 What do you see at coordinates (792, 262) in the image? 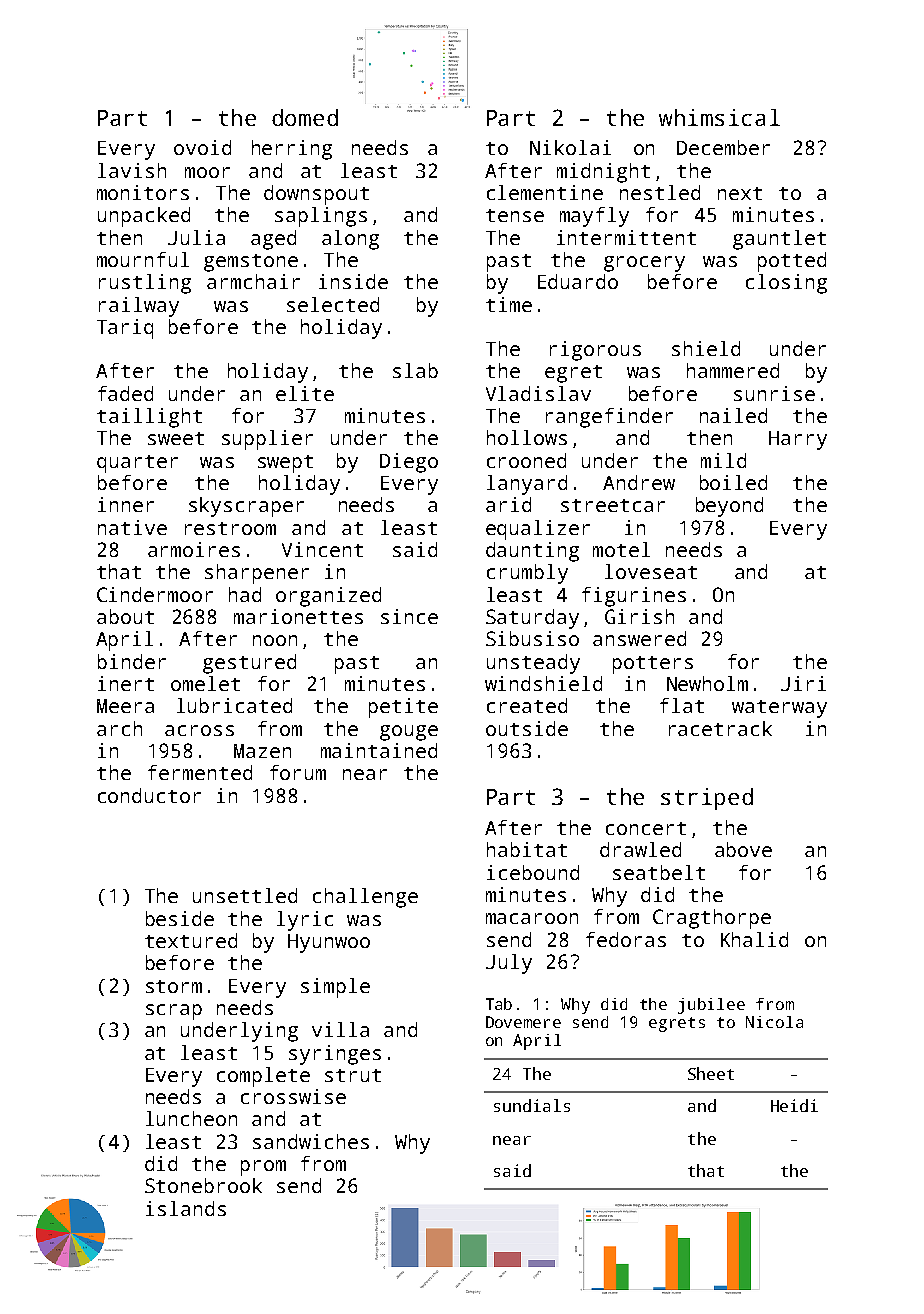
I see `potted` at bounding box center [792, 262].
